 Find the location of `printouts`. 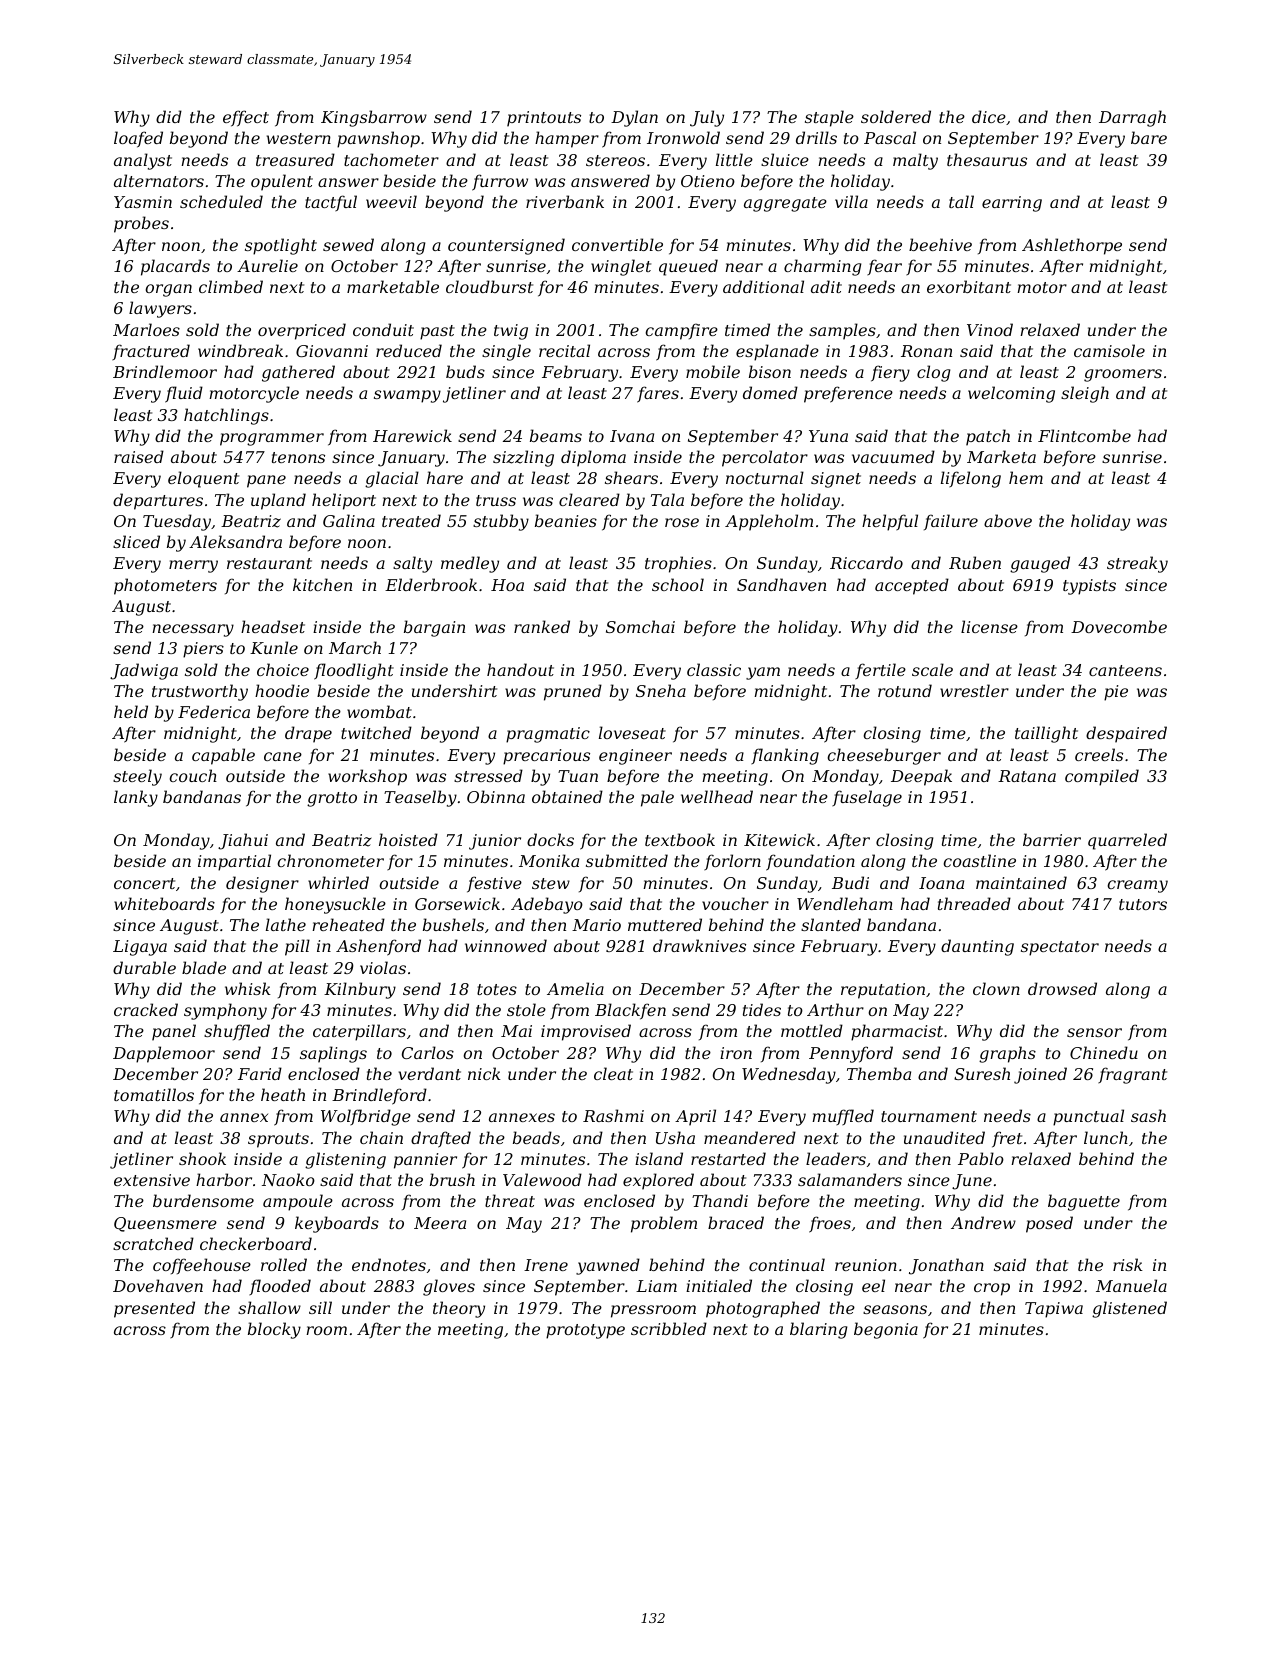

printouts is located at coordinates (544, 119).
